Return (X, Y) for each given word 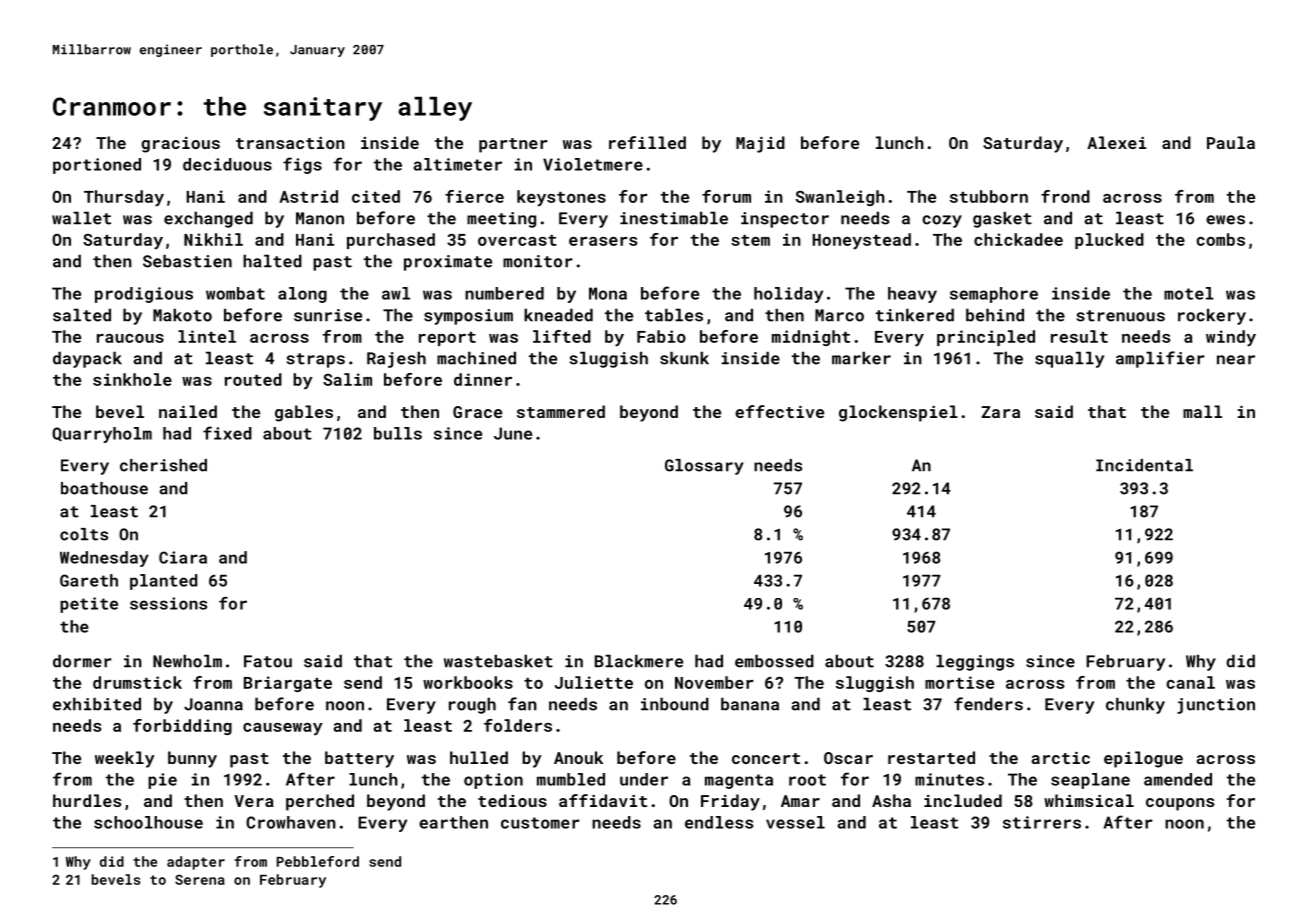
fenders (988, 704)
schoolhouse (148, 822)
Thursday (124, 198)
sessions (168, 603)
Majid (760, 144)
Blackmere (639, 661)
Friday (730, 802)
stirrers (1042, 822)
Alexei (1116, 142)
